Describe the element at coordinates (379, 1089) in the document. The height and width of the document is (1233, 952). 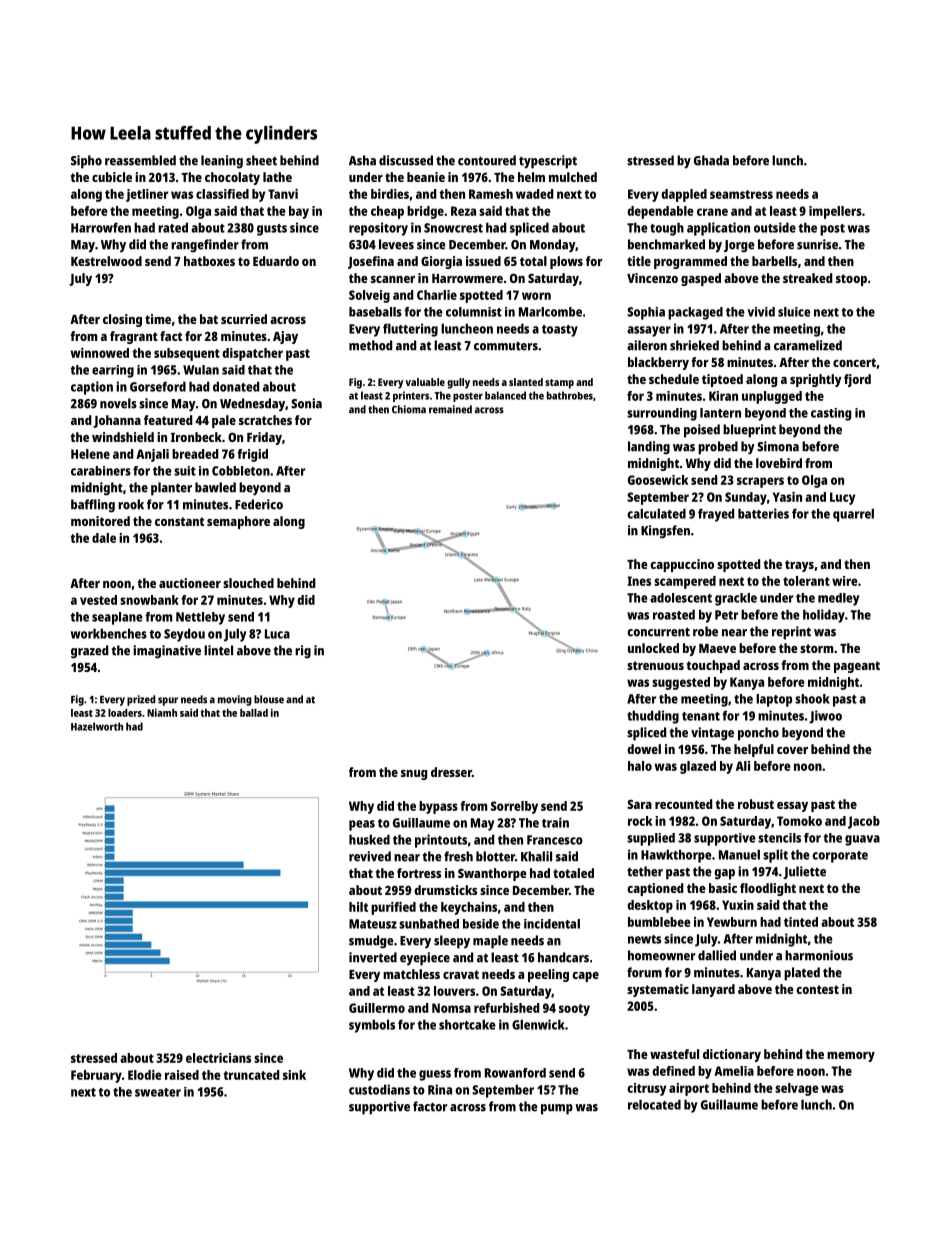
I see `custodians` at that location.
